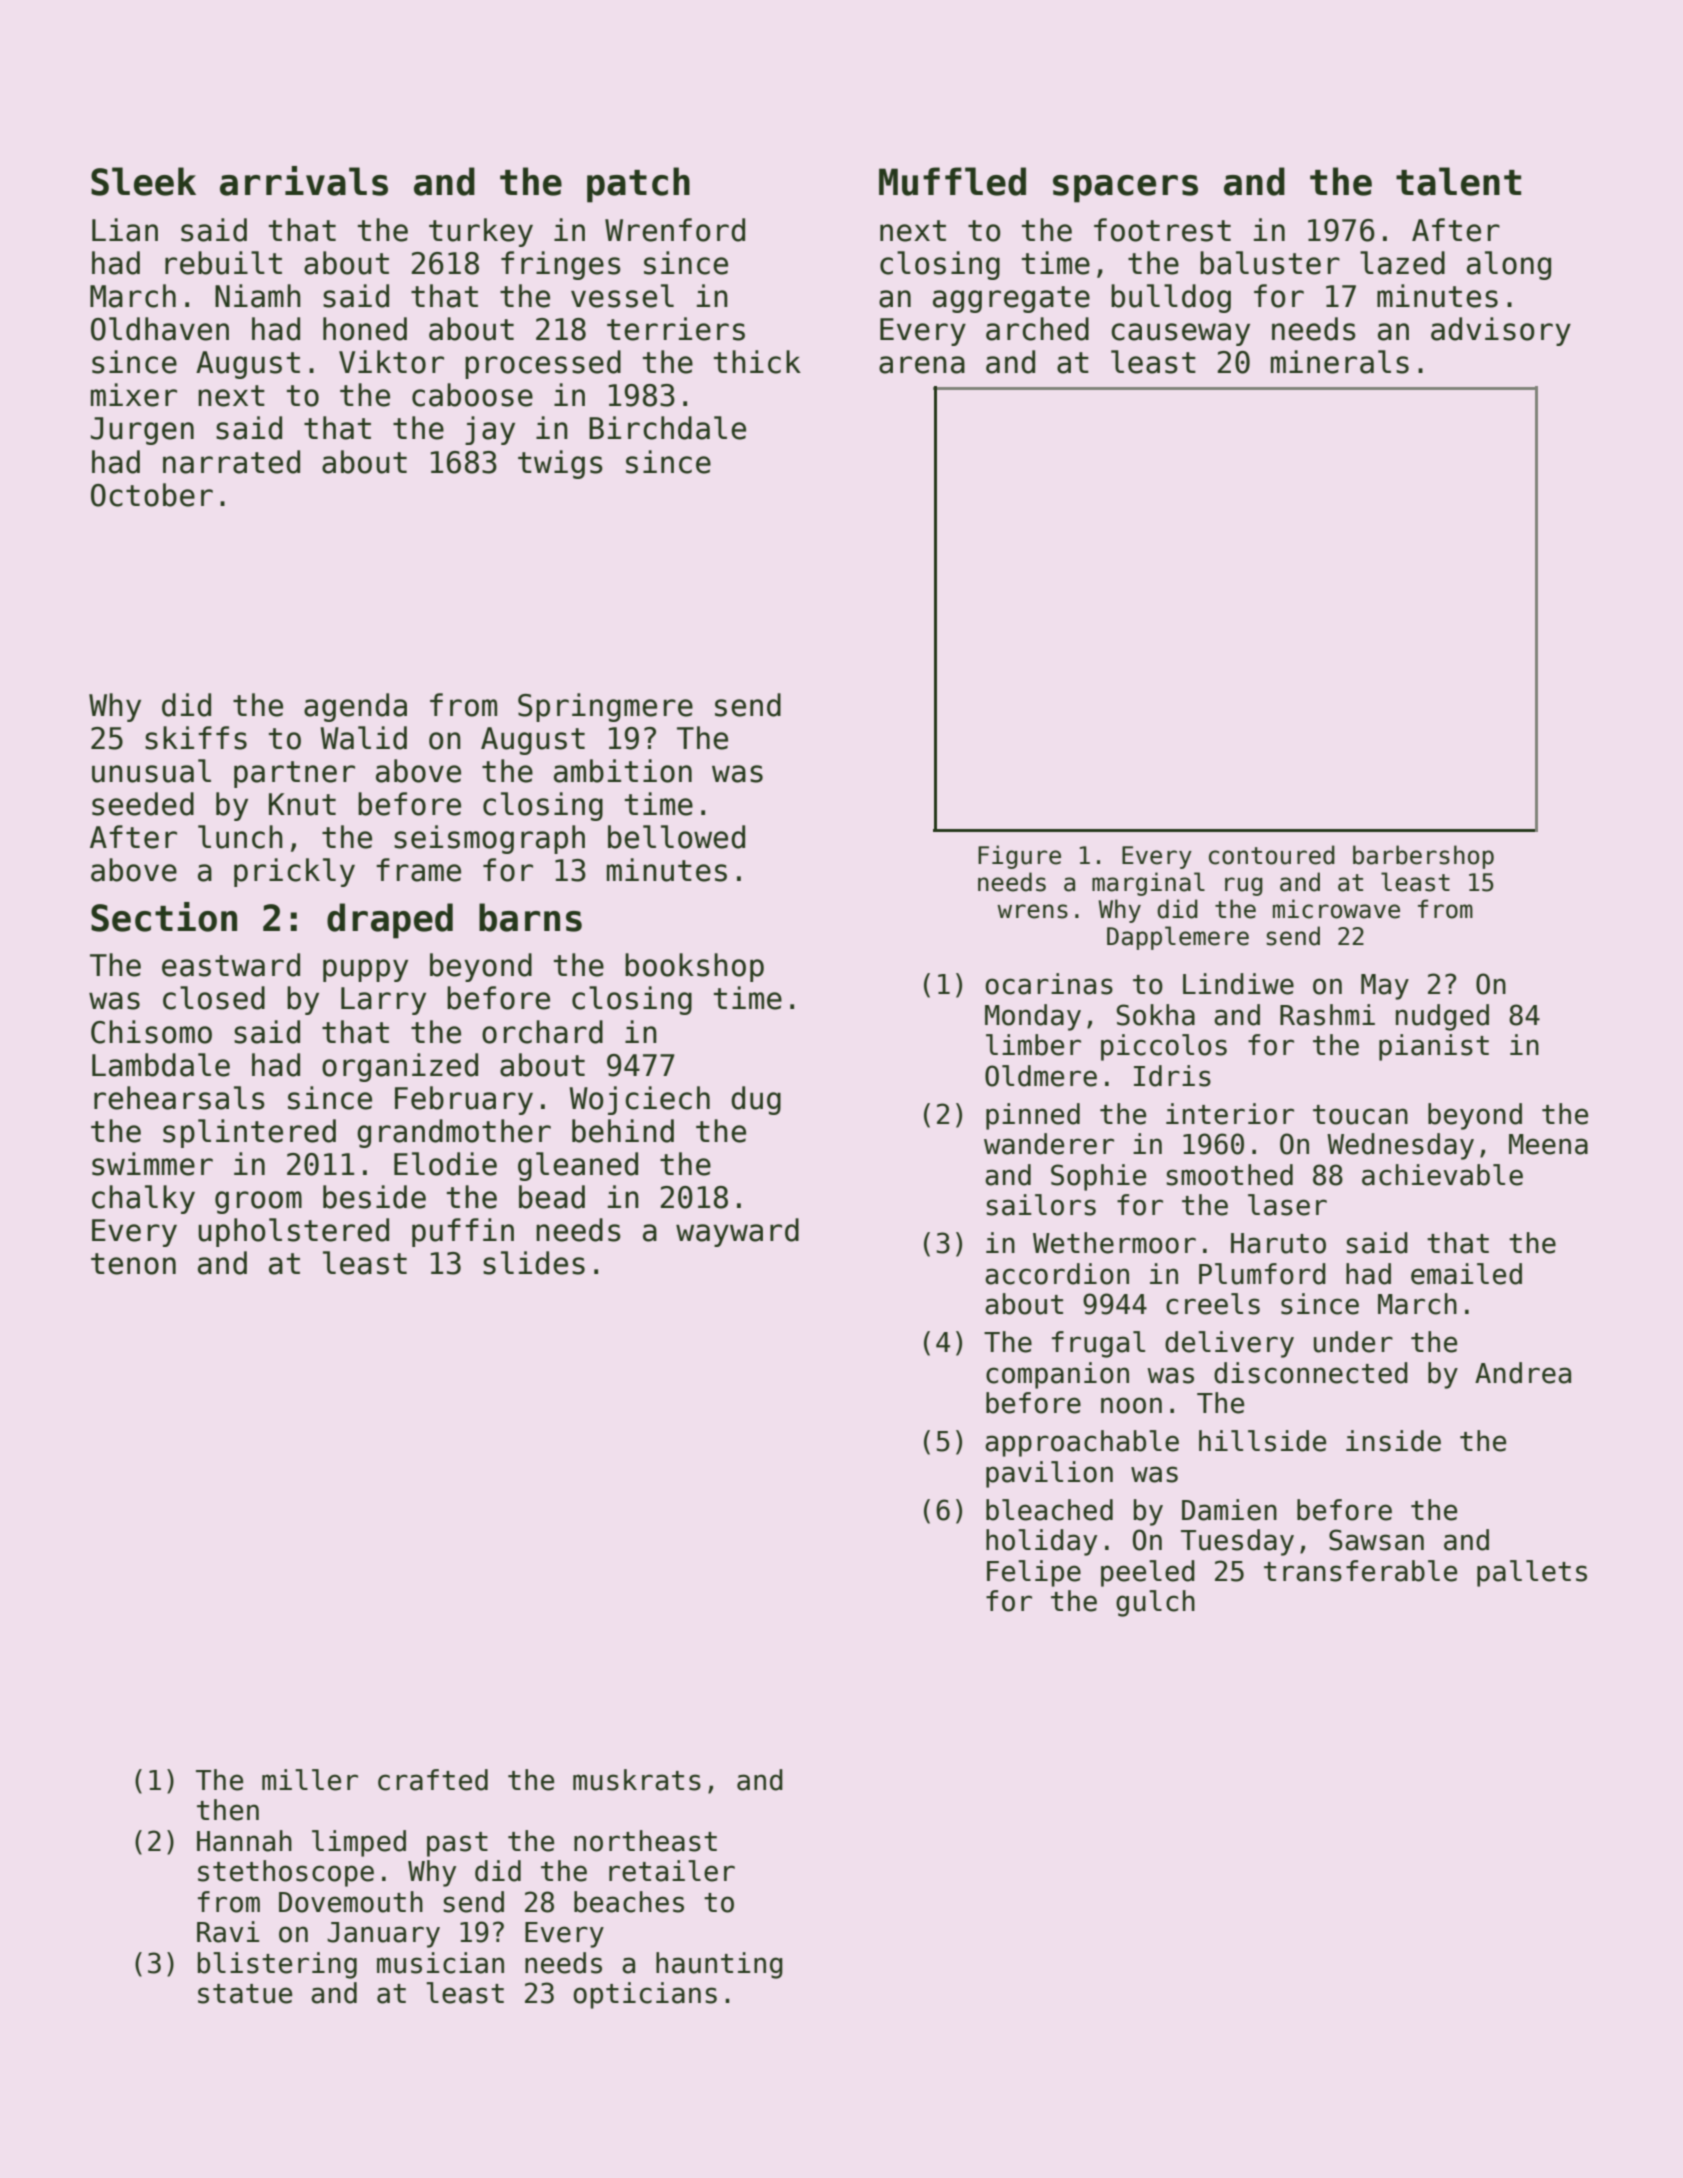 The height and width of the screenshot is (2178, 1683). I want to click on talent, so click(1458, 181).
